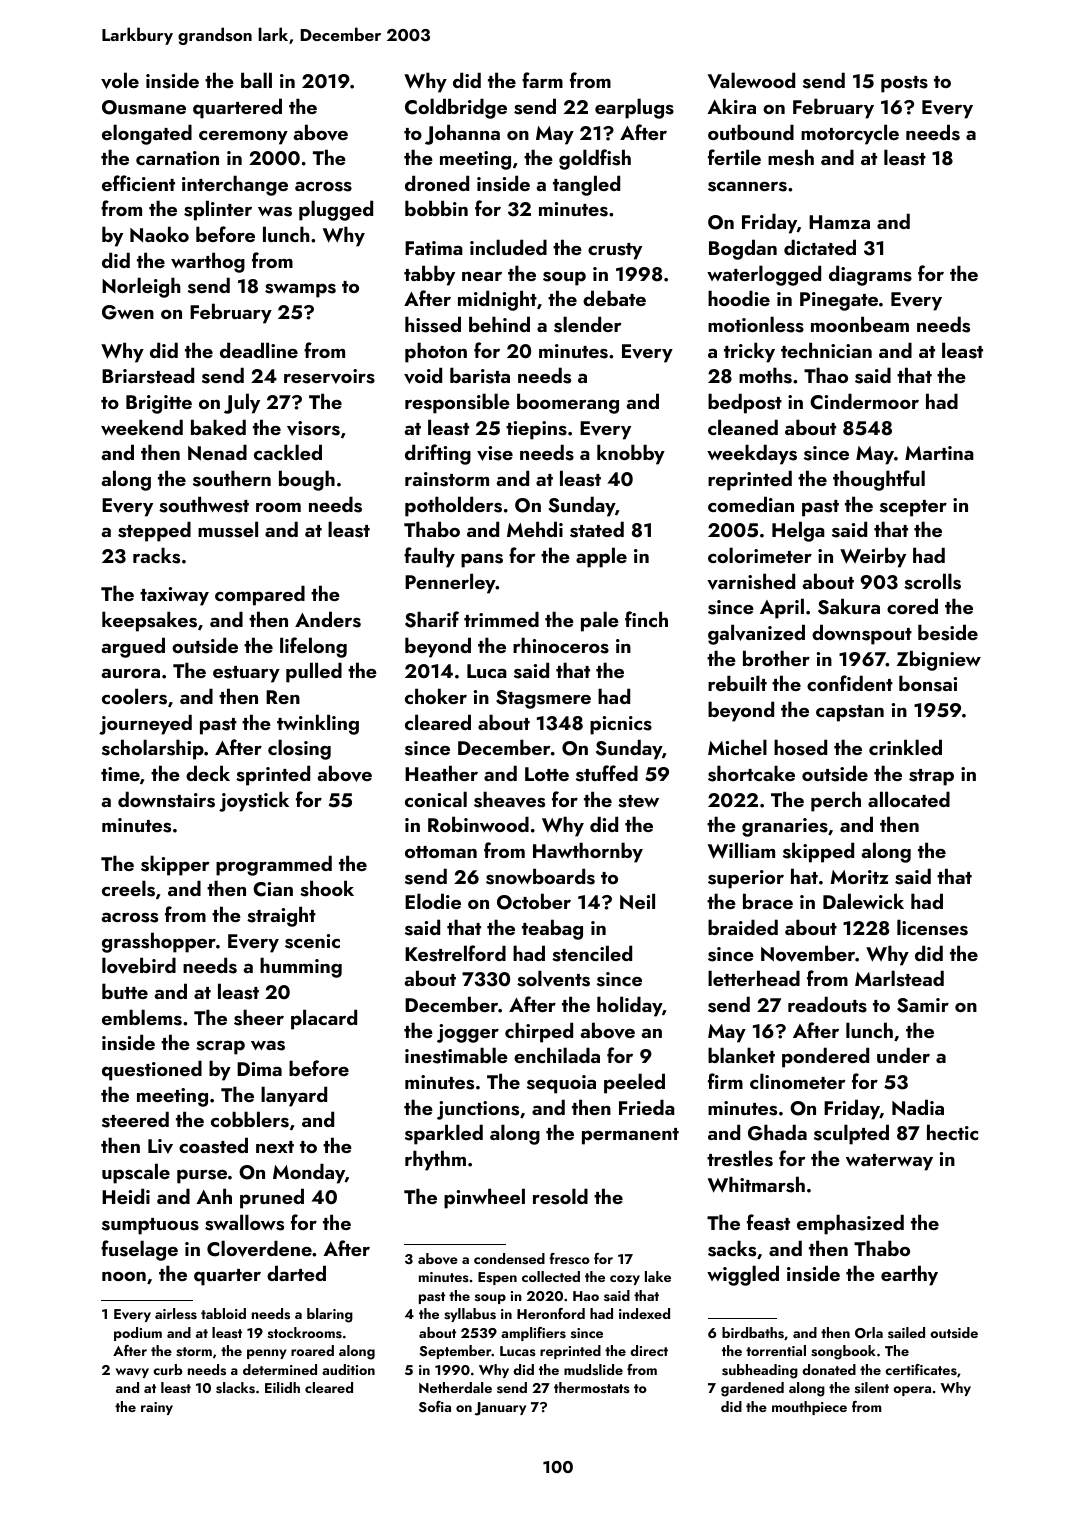  I want to click on jogger, so click(468, 1033).
